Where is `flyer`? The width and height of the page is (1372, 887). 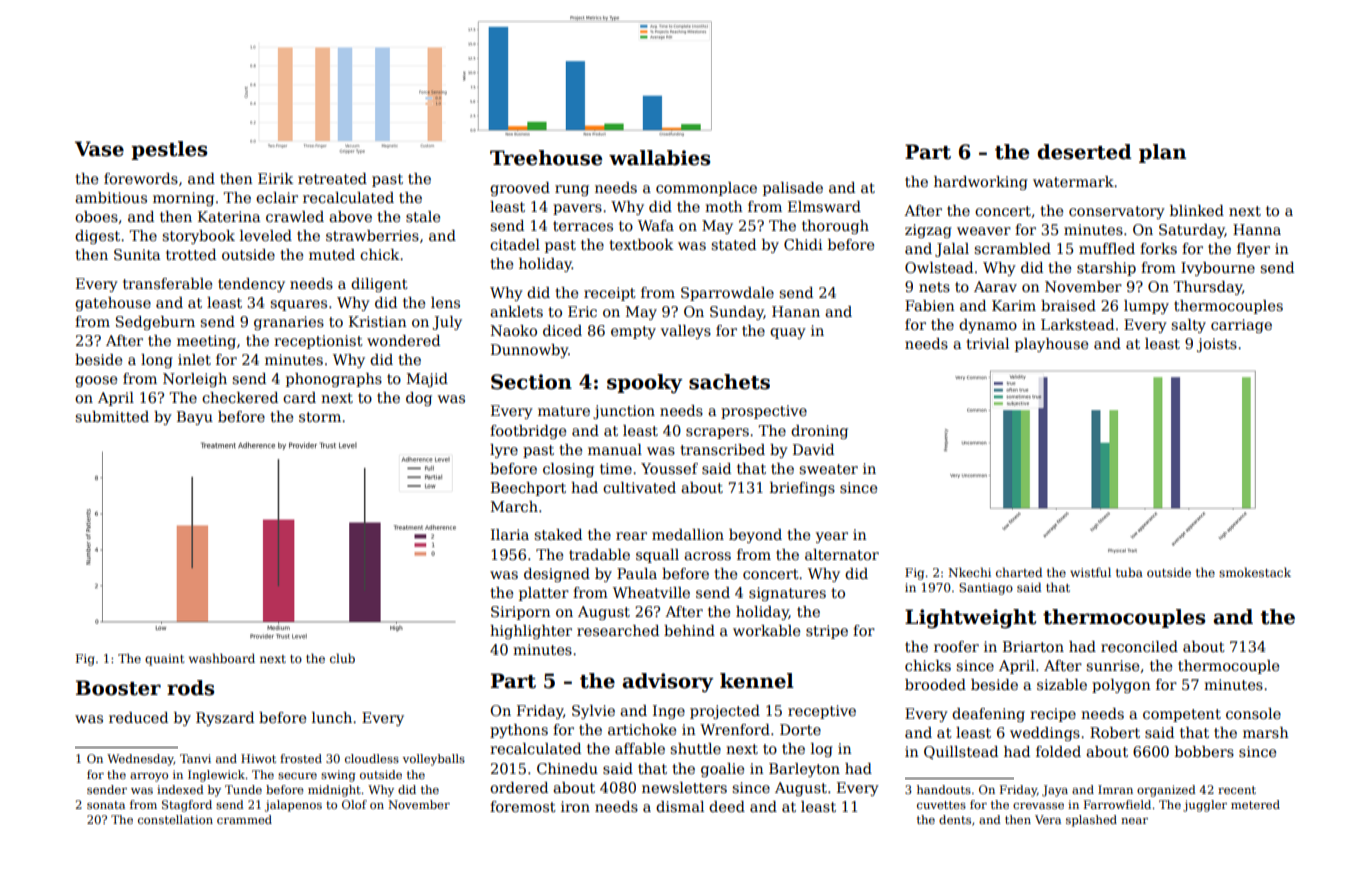 flyer is located at coordinates (1253, 250).
